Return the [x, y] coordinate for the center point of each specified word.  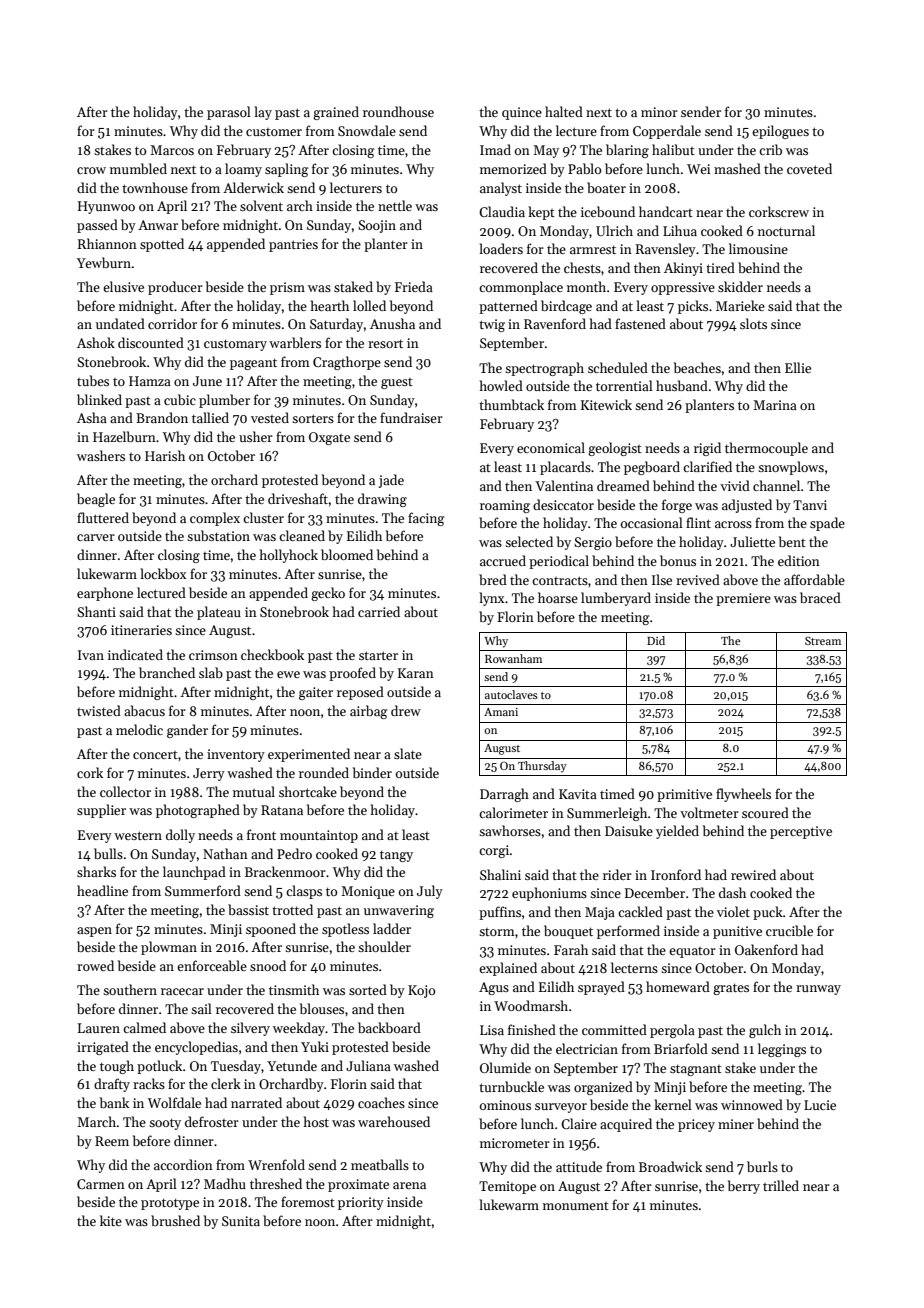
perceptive [801, 832]
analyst [501, 189]
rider [617, 874]
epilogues [780, 132]
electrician [587, 1048]
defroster [212, 1121]
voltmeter [709, 812]
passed [97, 226]
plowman [169, 948]
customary [235, 345]
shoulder [384, 946]
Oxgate [329, 438]
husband [682, 385]
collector [125, 791]
